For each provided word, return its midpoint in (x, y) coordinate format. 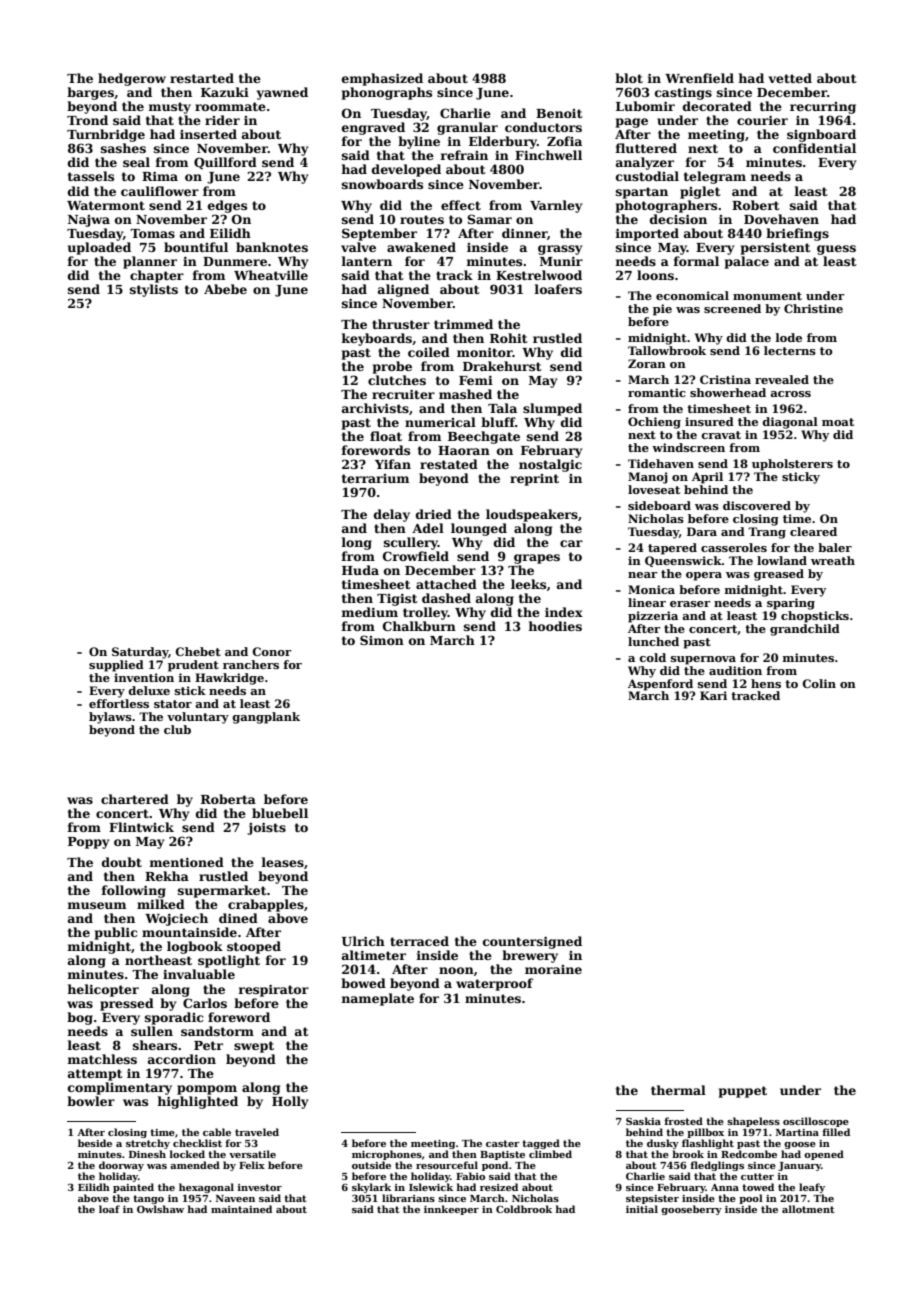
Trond (87, 120)
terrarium (375, 478)
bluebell (280, 813)
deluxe (149, 690)
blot (629, 78)
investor (260, 1187)
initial (642, 1209)
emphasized (382, 79)
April (707, 478)
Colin (819, 683)
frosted (683, 1121)
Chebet (198, 651)
